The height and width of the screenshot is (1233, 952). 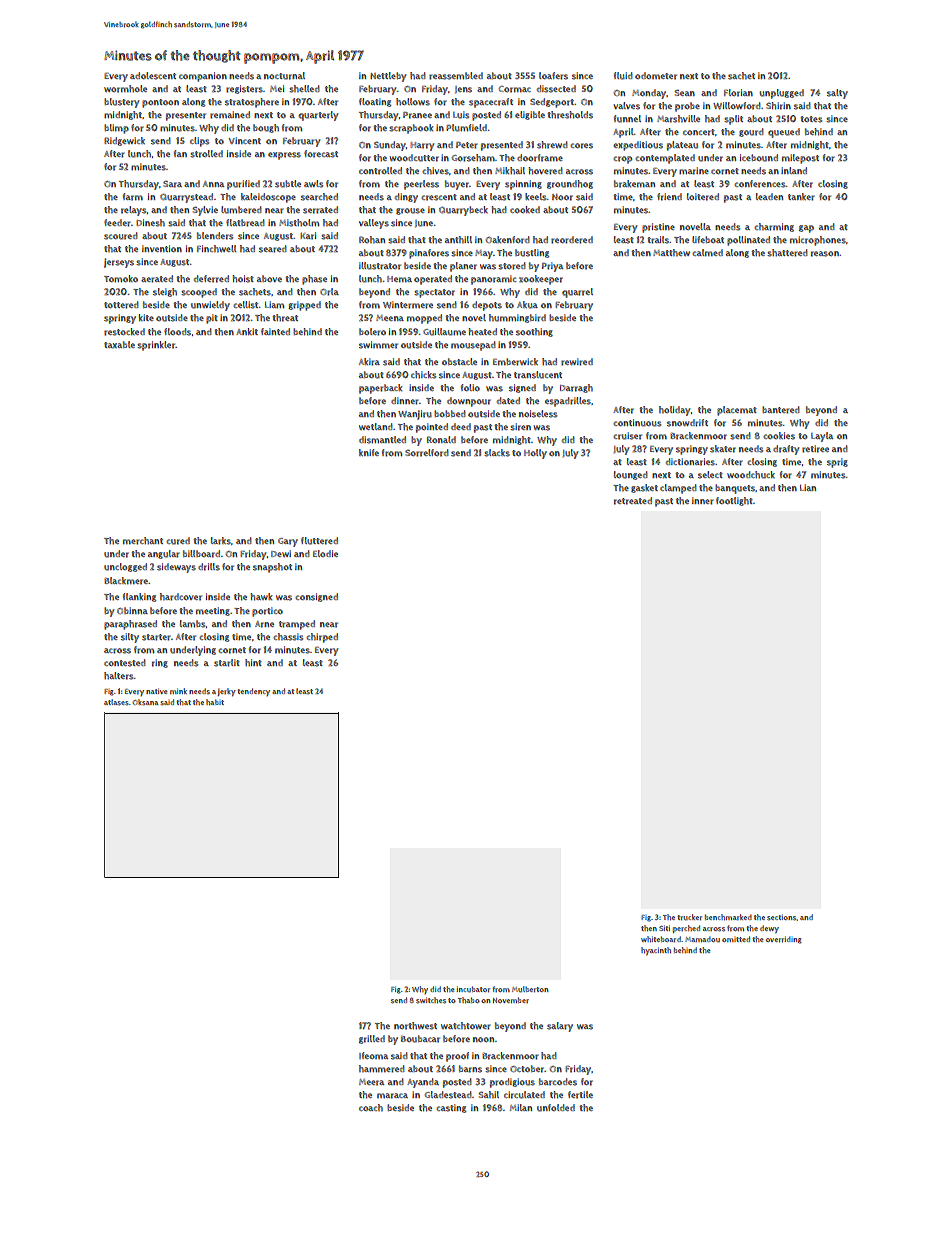 What do you see at coordinates (570, 115) in the screenshot?
I see `thresholds` at bounding box center [570, 115].
